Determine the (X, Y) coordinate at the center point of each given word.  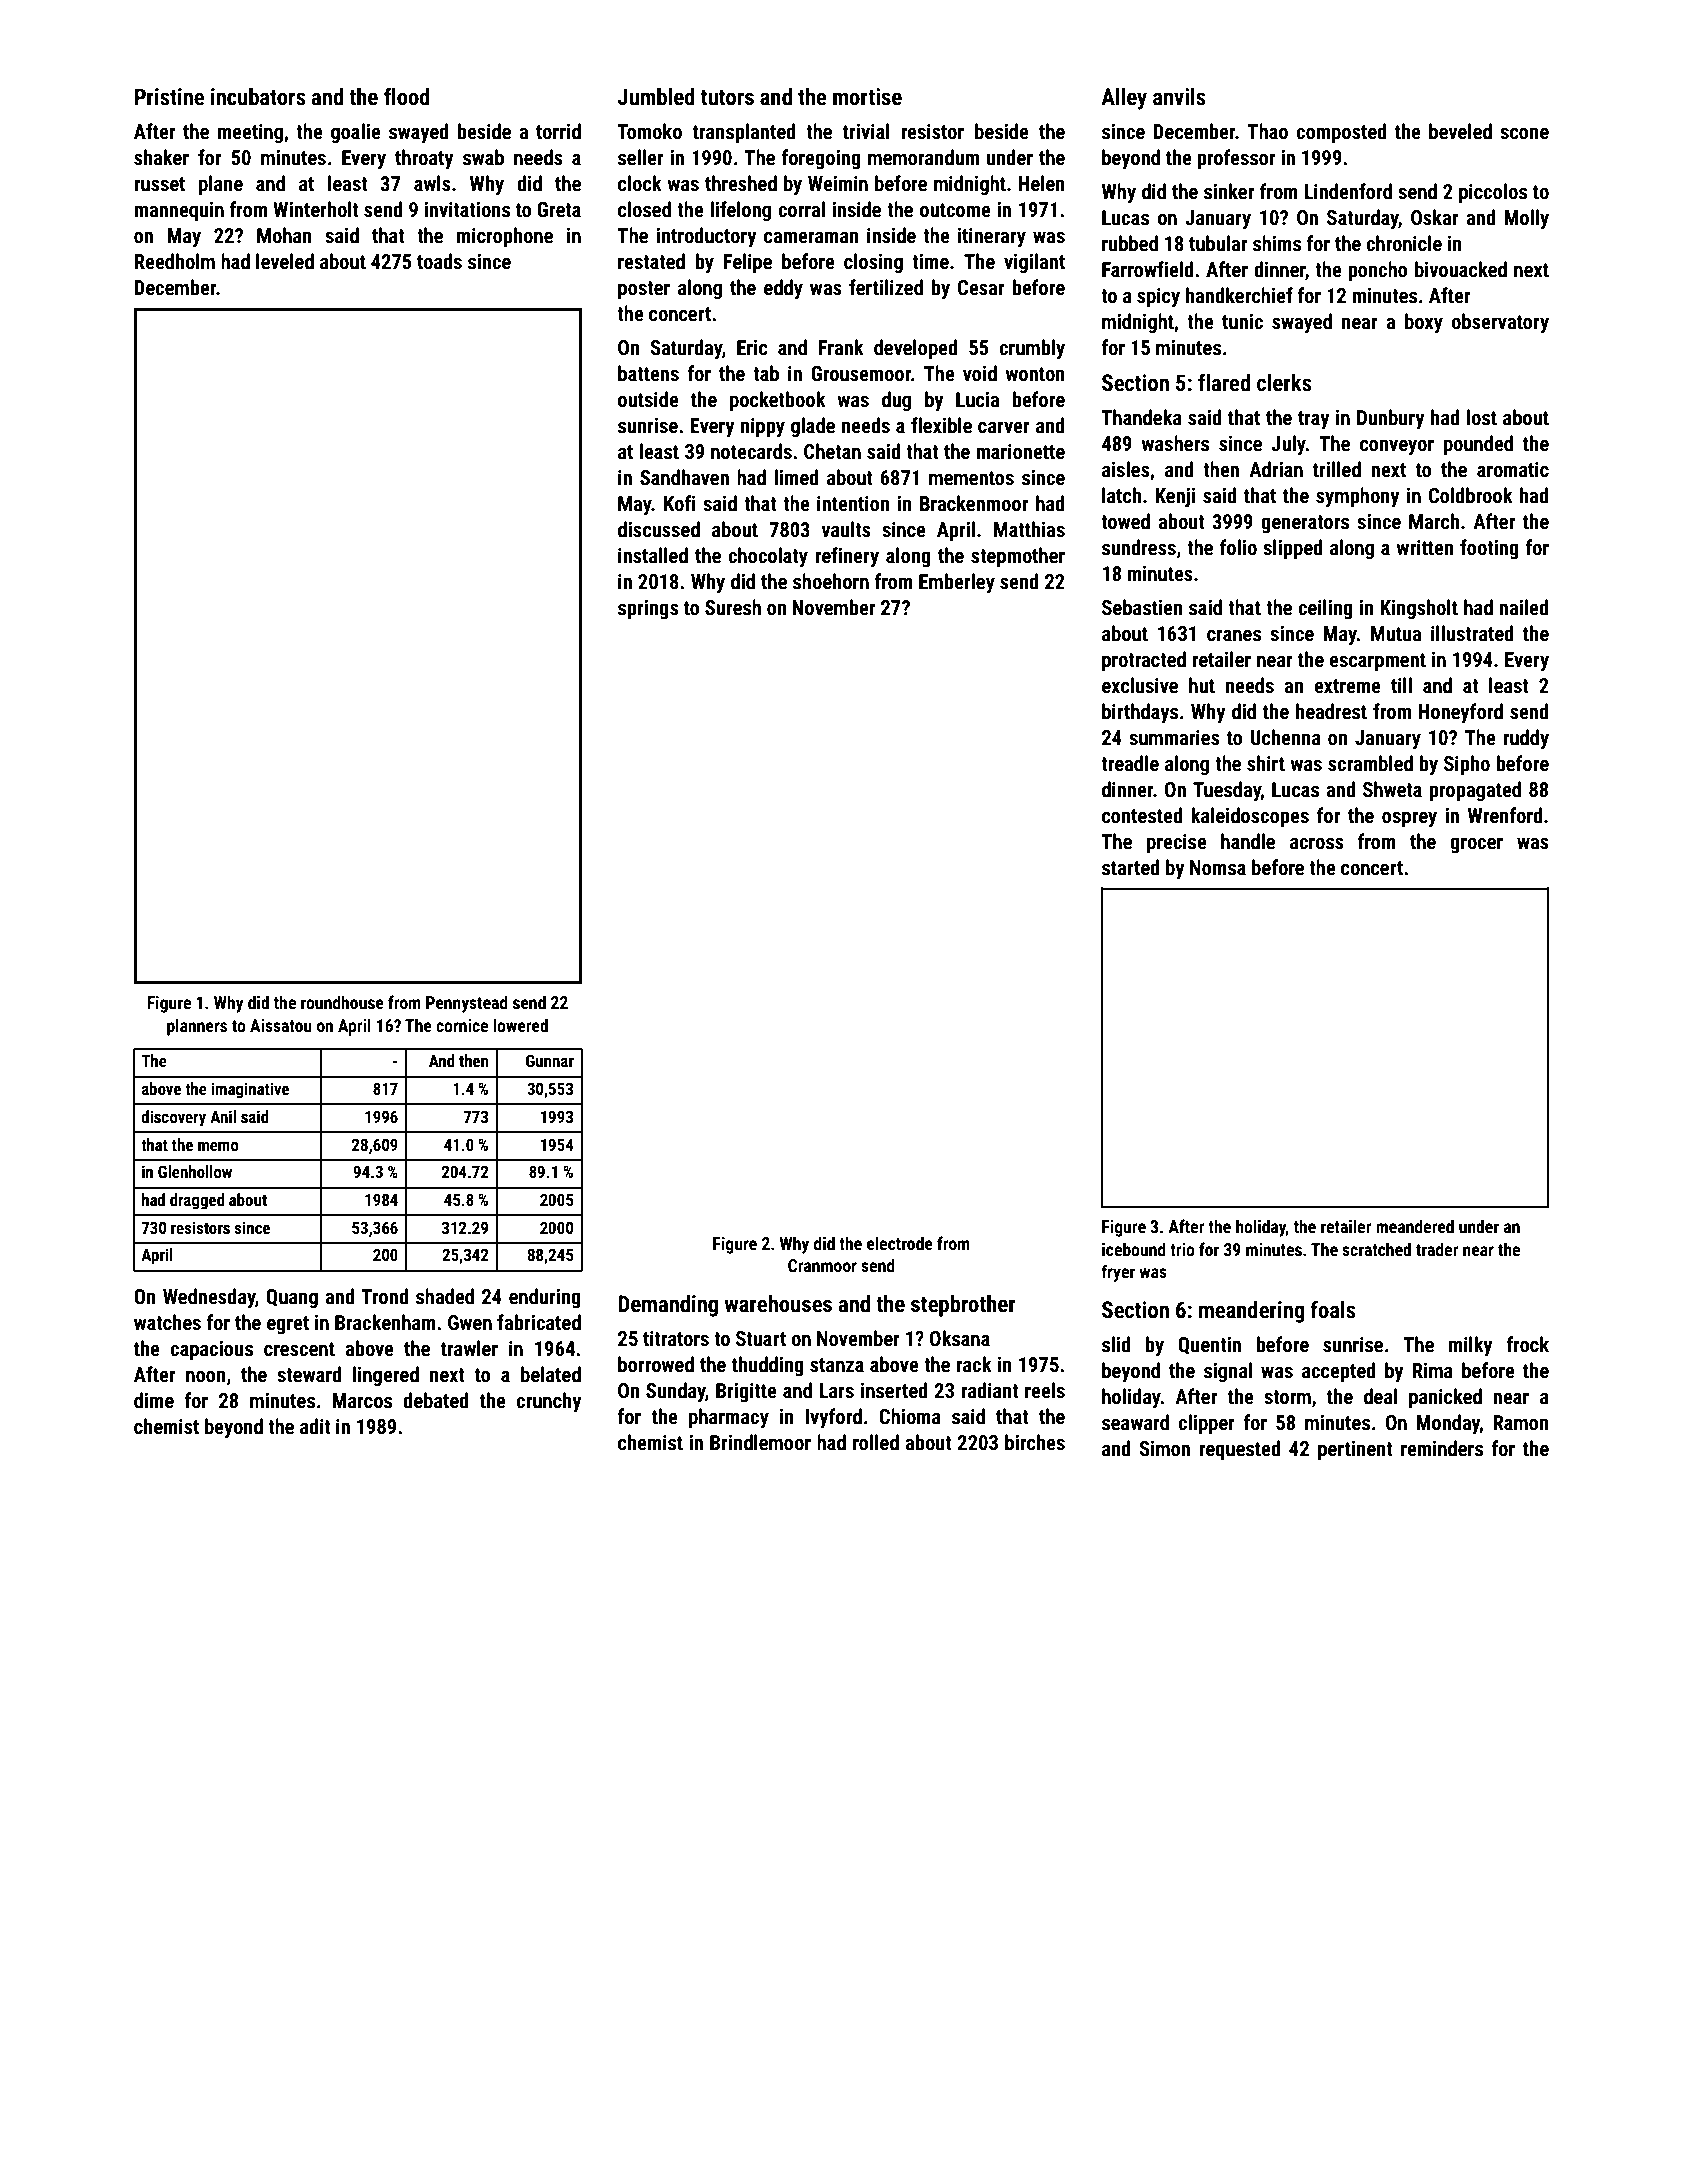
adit (315, 1426)
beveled (1460, 131)
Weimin (838, 183)
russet (159, 184)
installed (653, 555)
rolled (876, 1442)
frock (1527, 1344)
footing (1489, 549)
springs (648, 609)
